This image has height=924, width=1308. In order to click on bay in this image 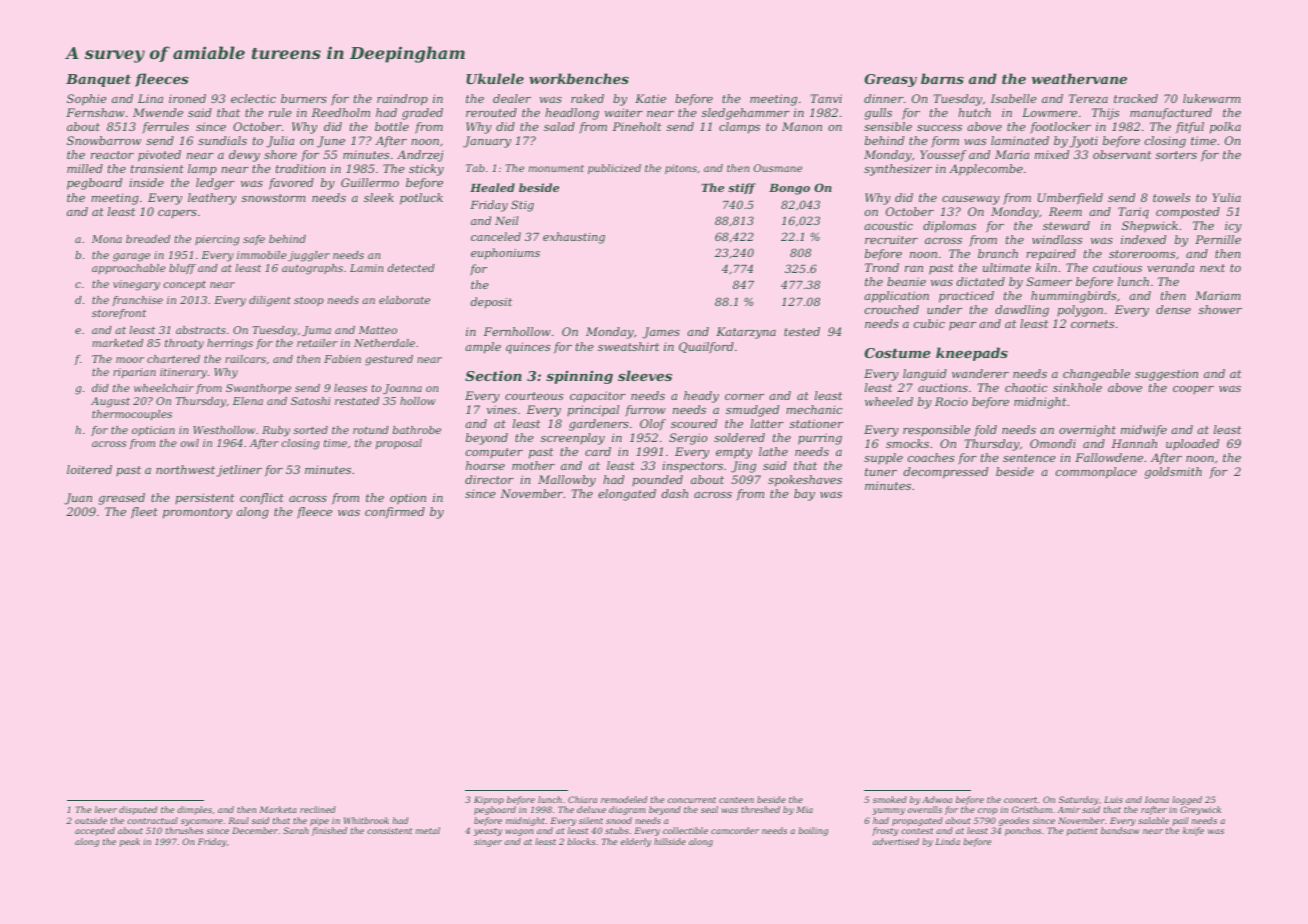, I will do `click(804, 495)`.
